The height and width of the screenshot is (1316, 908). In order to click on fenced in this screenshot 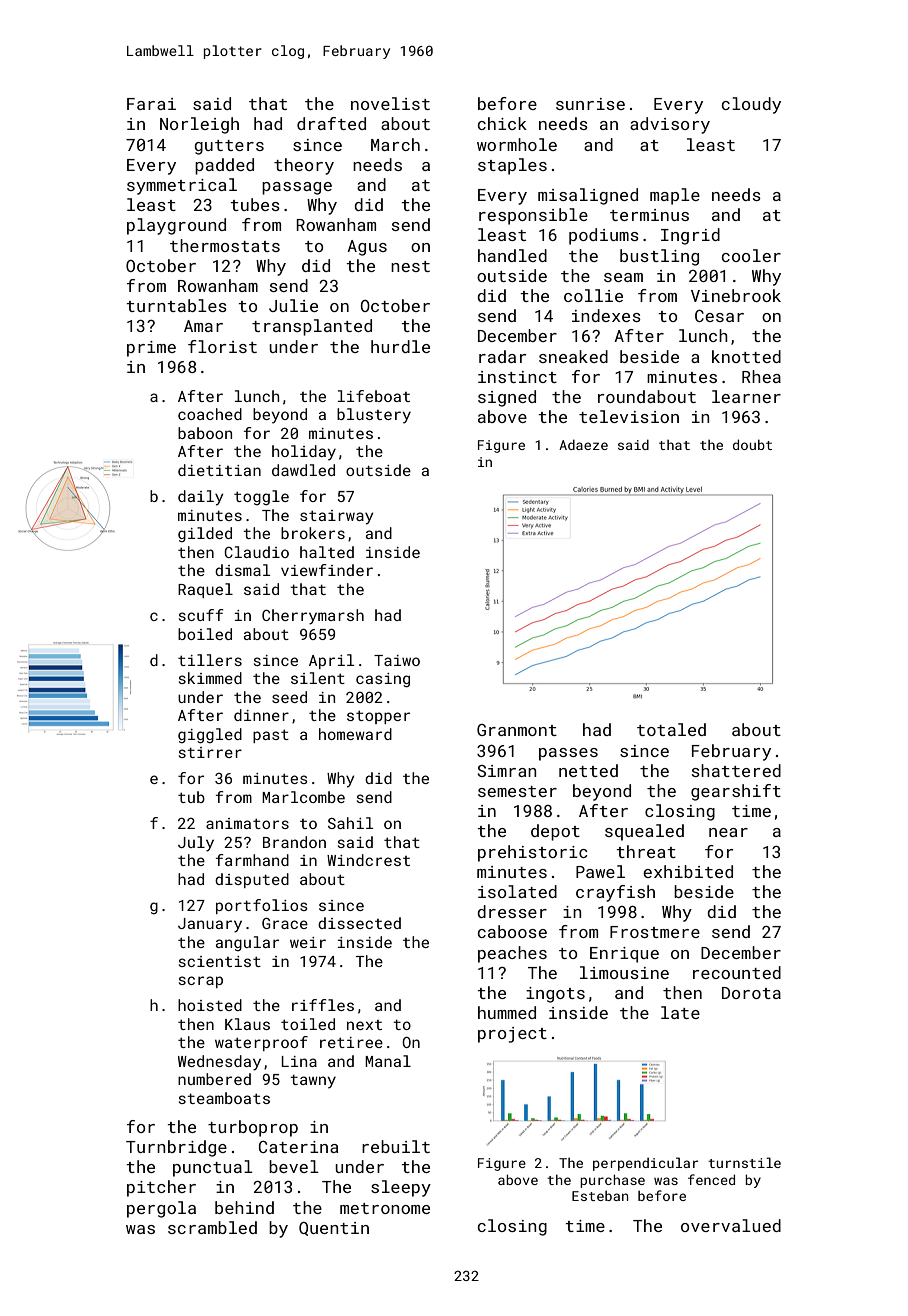, I will do `click(711, 1179)`.
